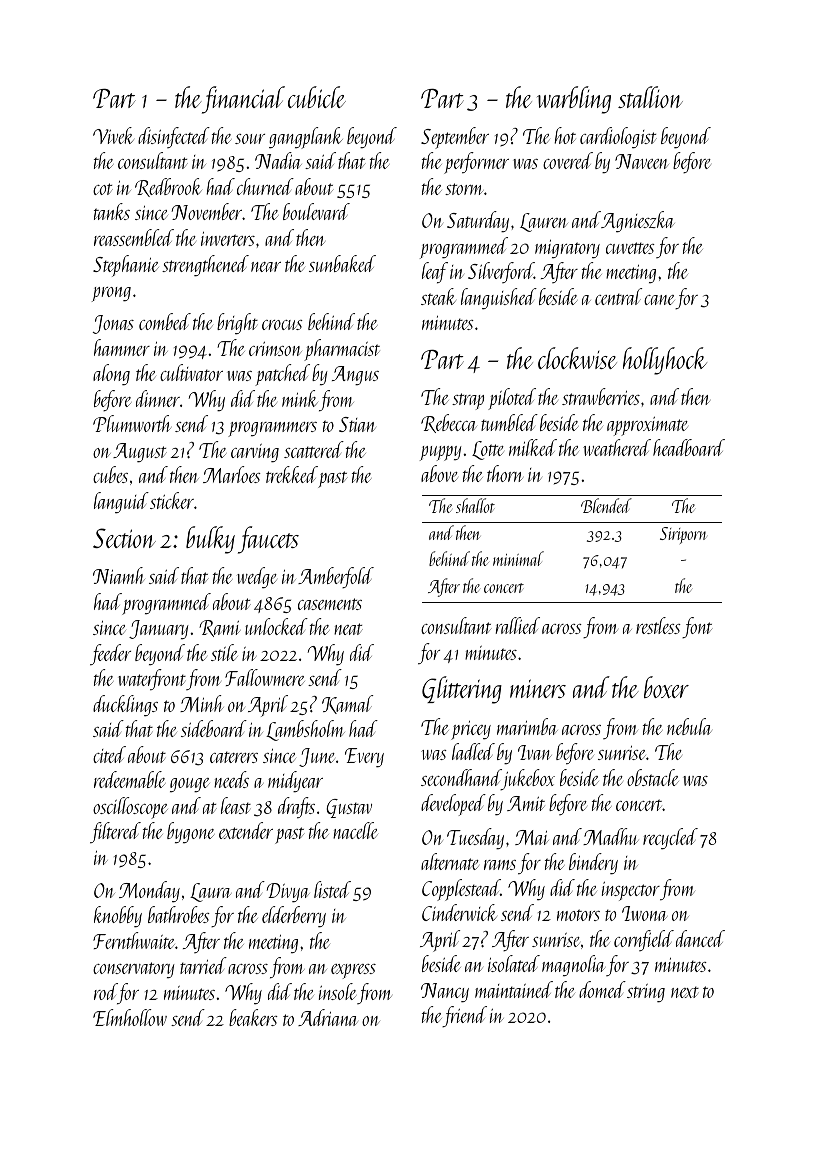 Image resolution: width=816 pixels, height=1158 pixels. Describe the element at coordinates (462, 690) in the image. I see `Glittering` at that location.
